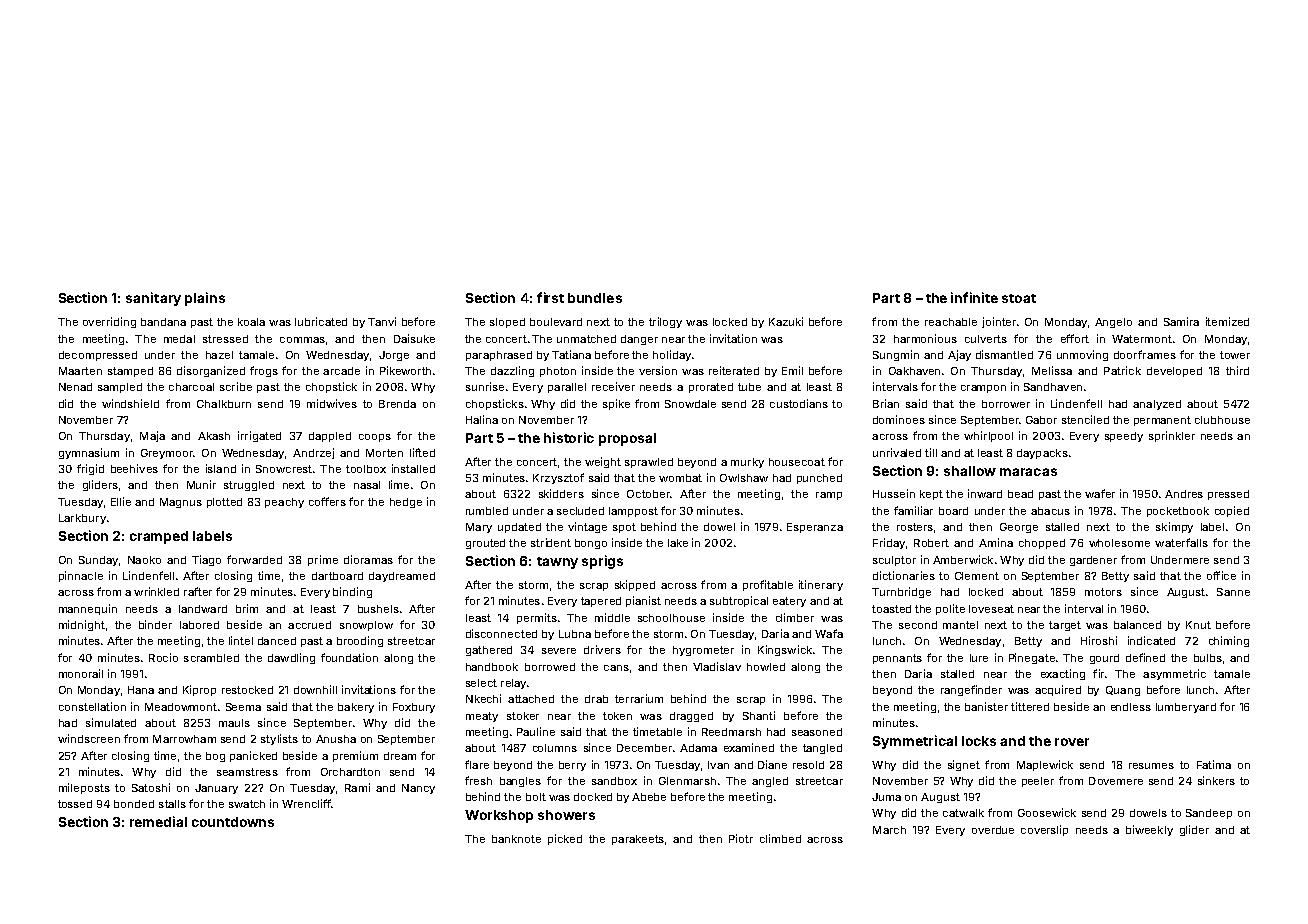 This screenshot has width=1308, height=924. Describe the element at coordinates (624, 528) in the screenshot. I see `spot` at that location.
